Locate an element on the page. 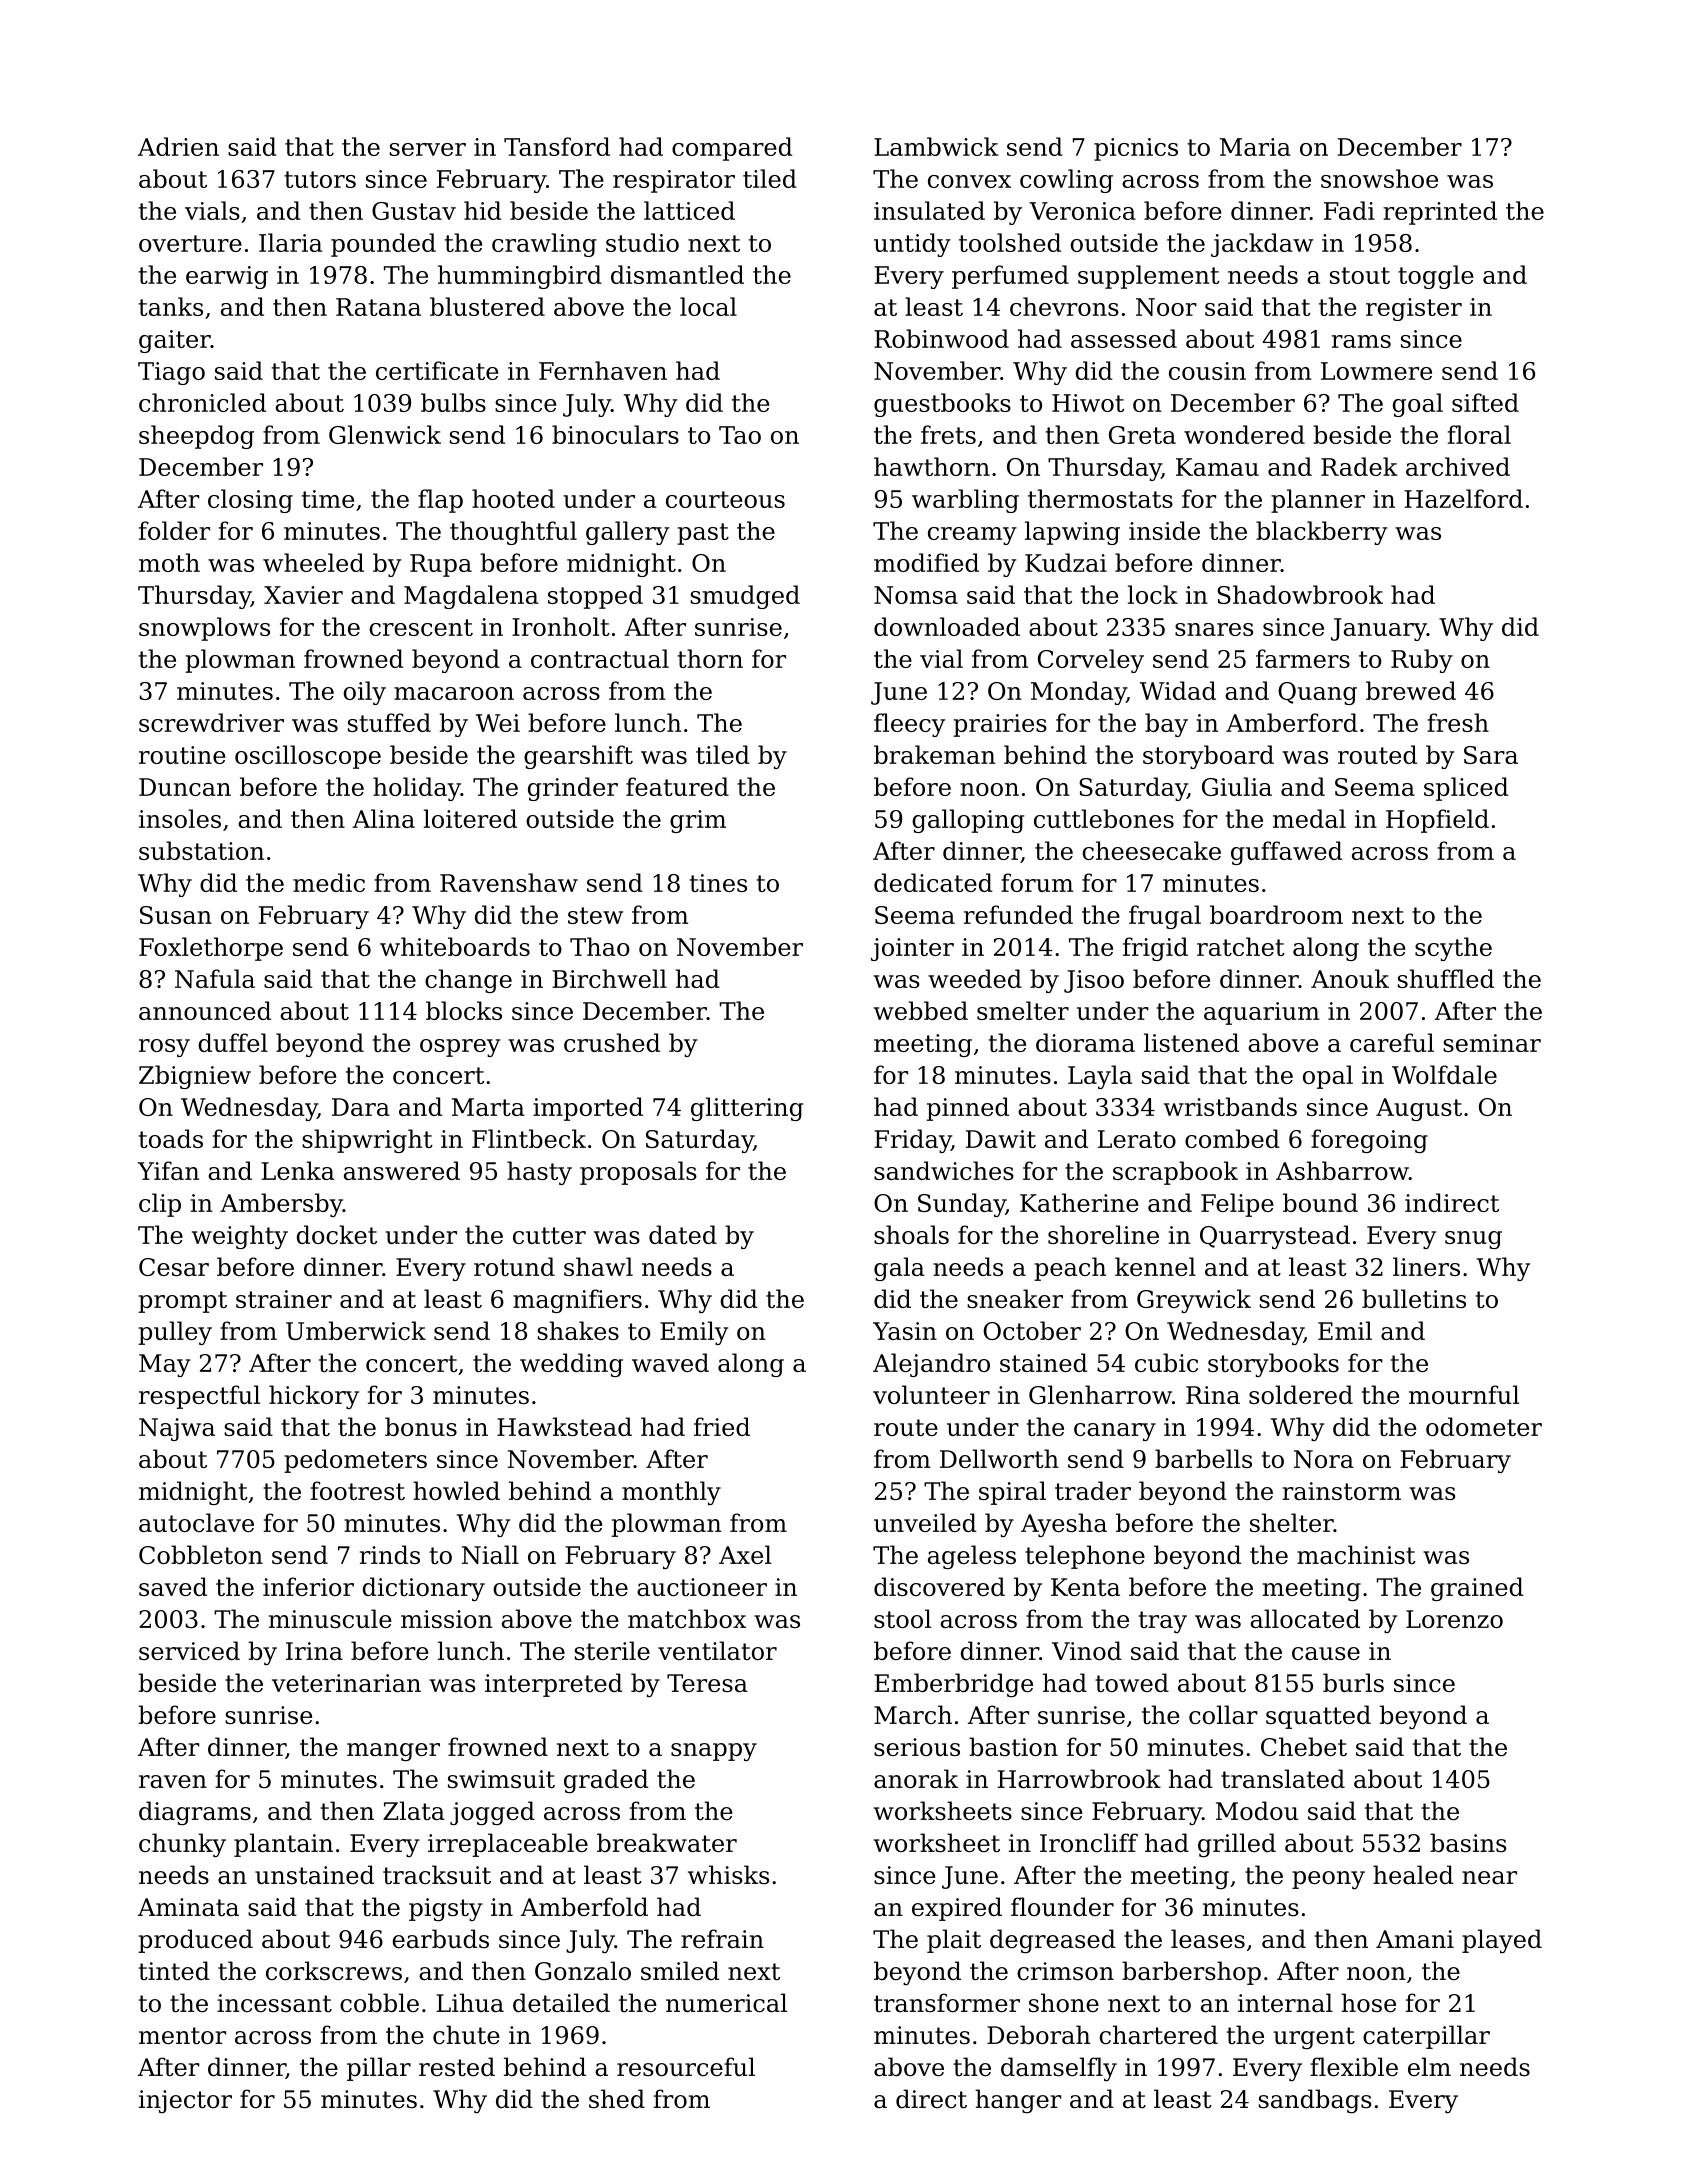  Teresa is located at coordinates (707, 1683).
